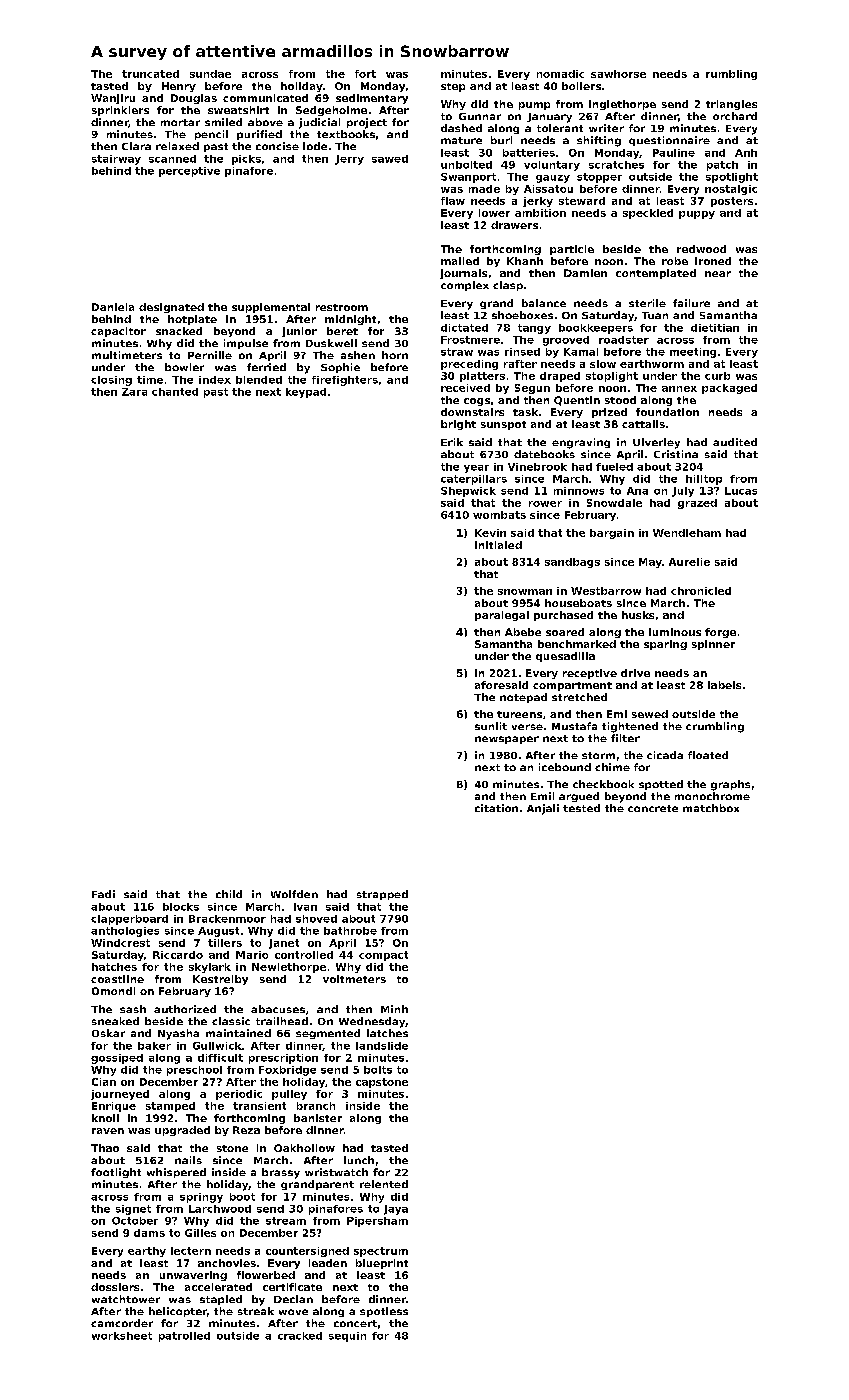 This screenshot has width=849, height=1400. I want to click on Nyasha, so click(178, 1034).
